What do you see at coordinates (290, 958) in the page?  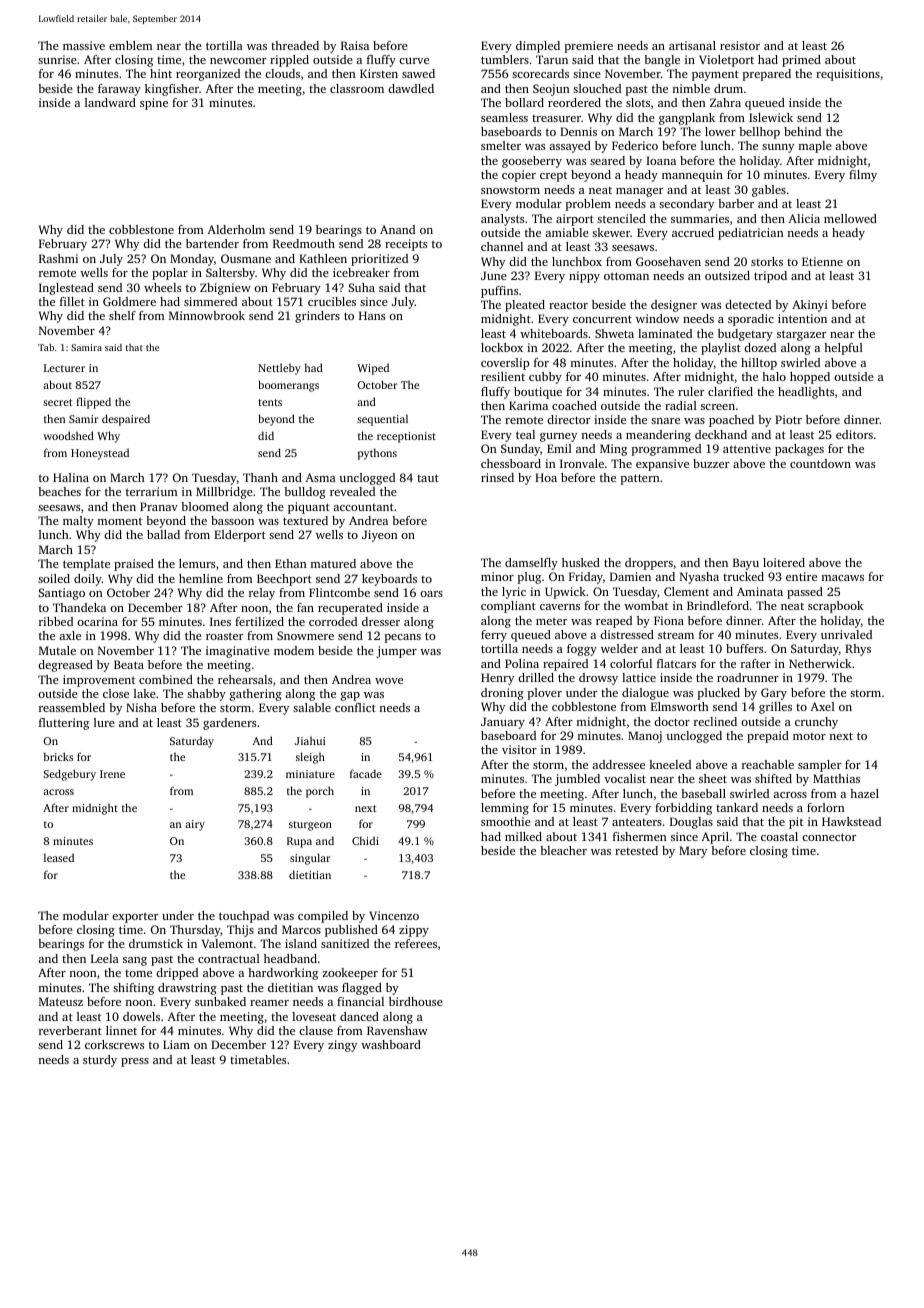 I see `headband` at bounding box center [290, 958].
